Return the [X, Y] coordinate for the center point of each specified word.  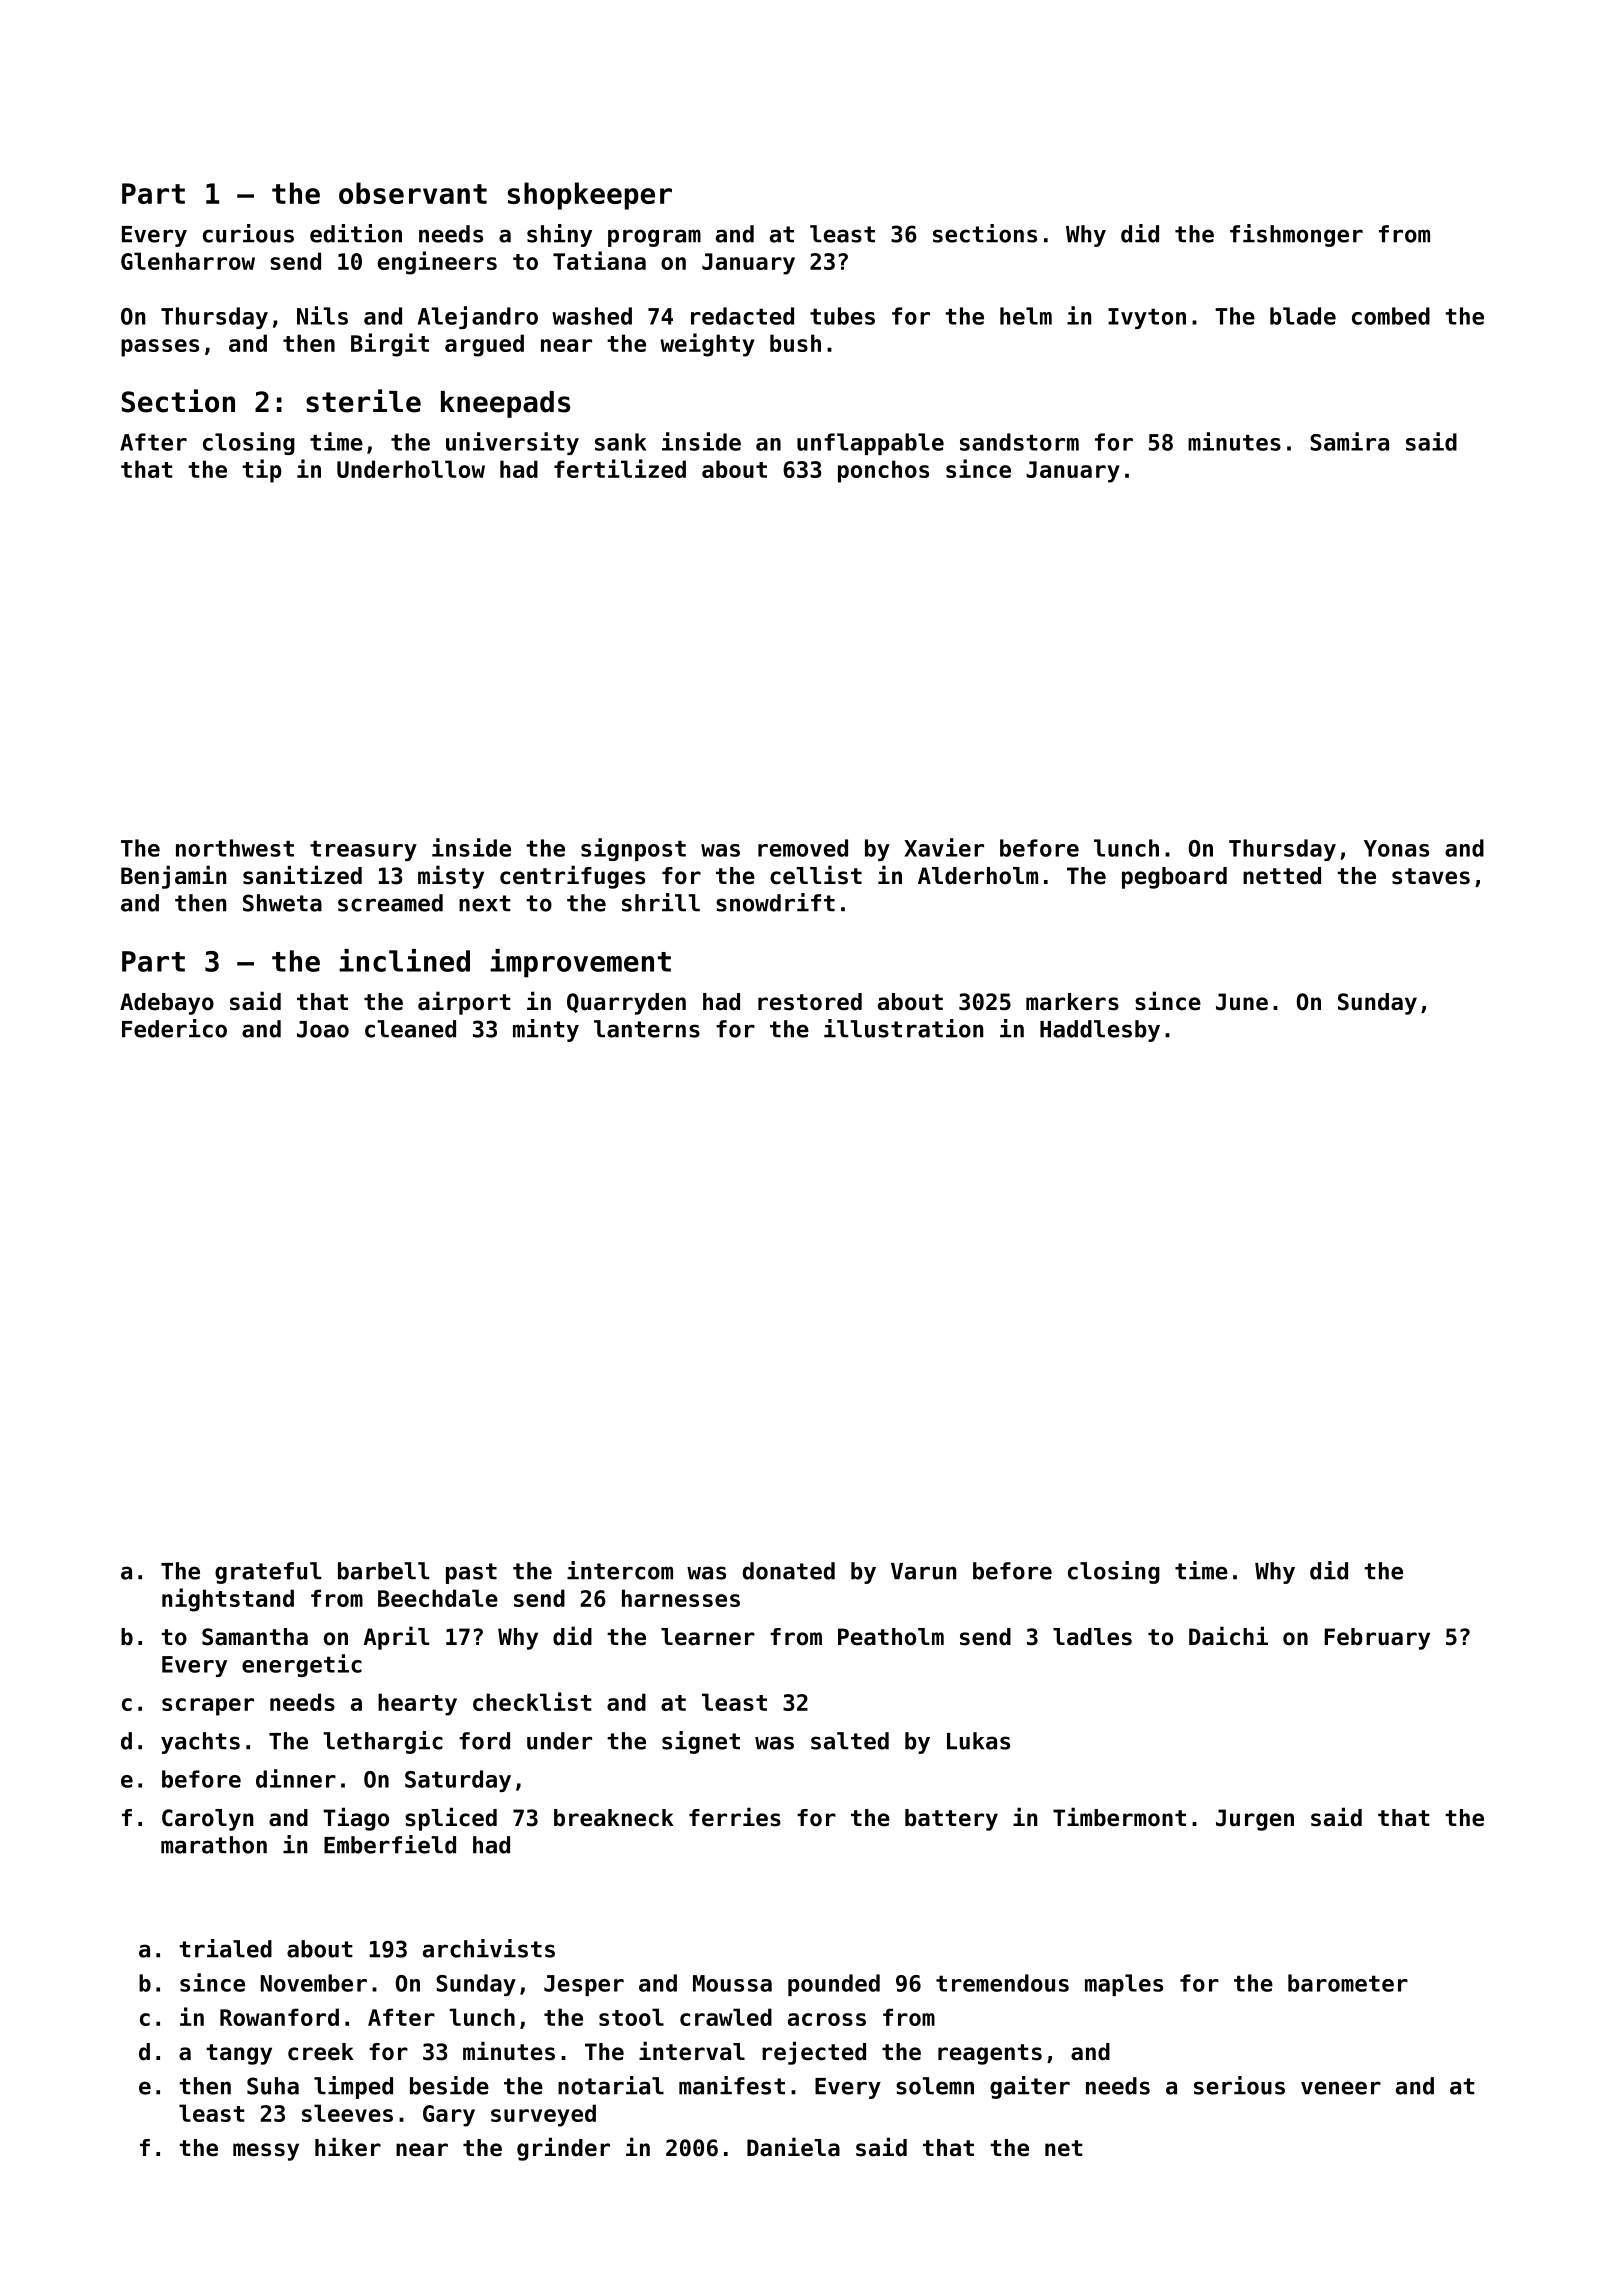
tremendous [1002, 1983]
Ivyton [1147, 318]
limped [353, 2087]
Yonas [1396, 848]
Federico [174, 1028]
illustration [903, 1028]
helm [1026, 316]
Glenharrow [188, 261]
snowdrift [775, 902]
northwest [235, 848]
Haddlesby [1100, 1031]
